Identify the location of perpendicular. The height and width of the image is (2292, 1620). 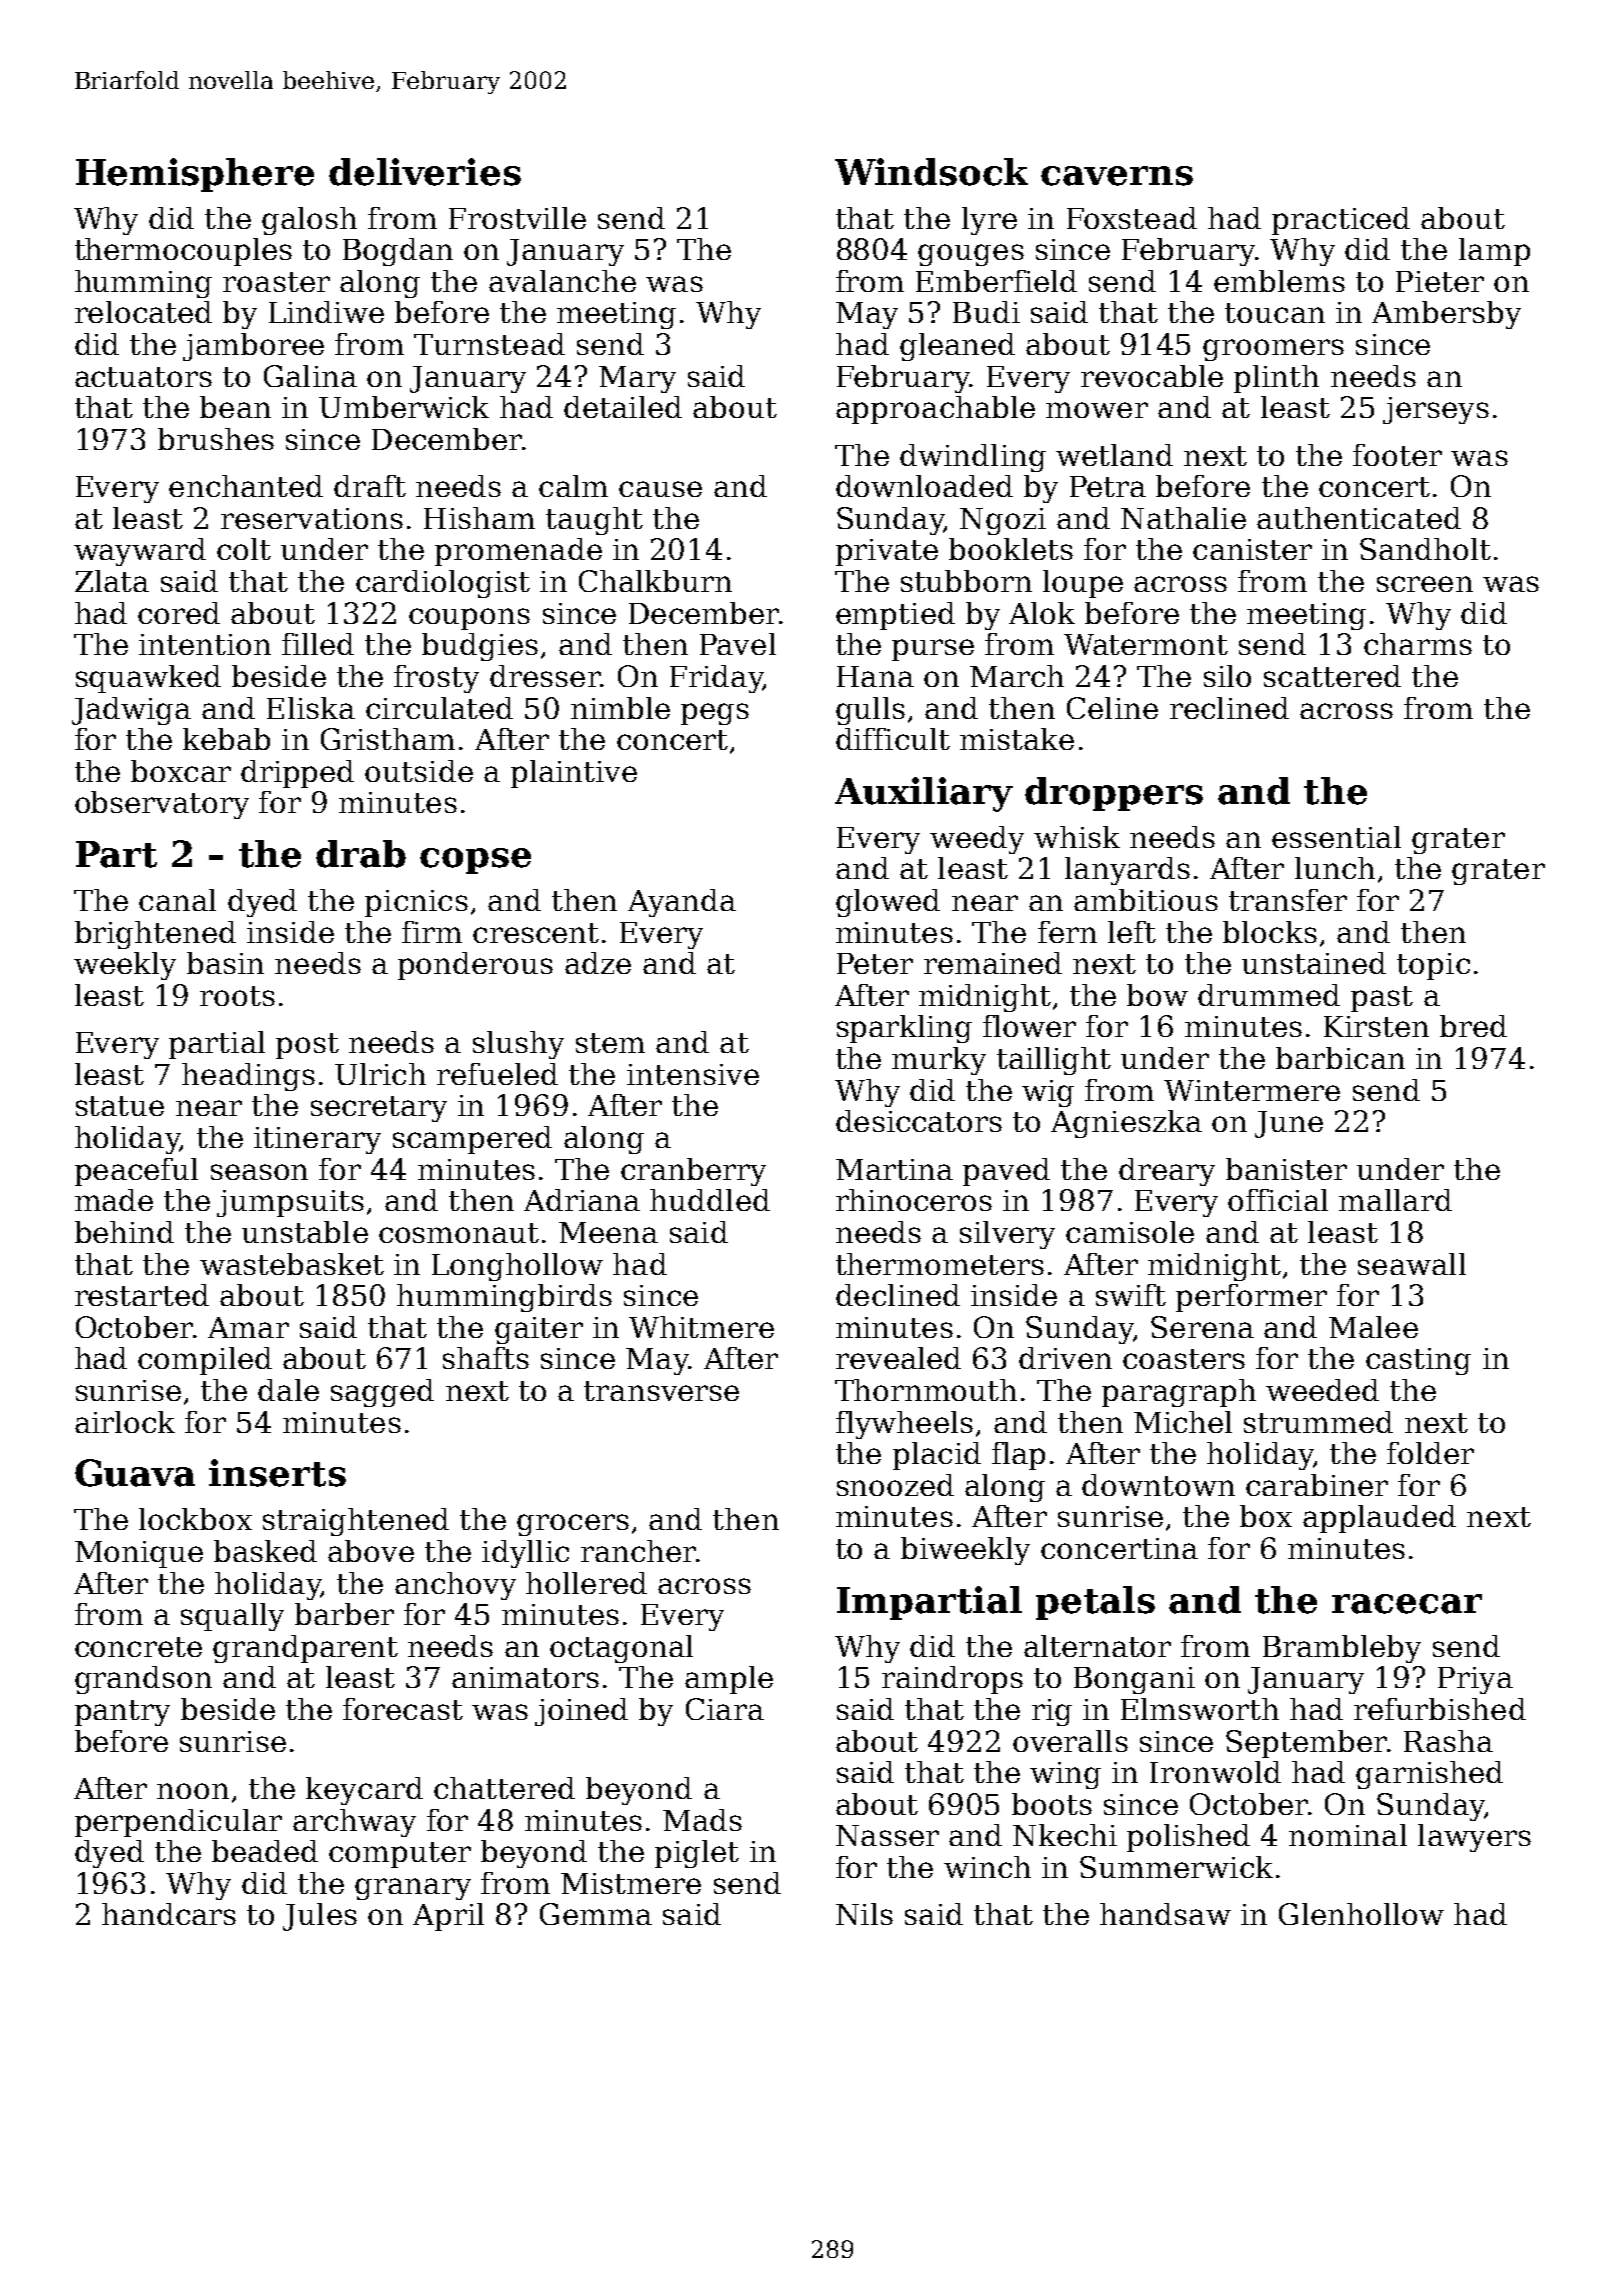
(178, 1823).
